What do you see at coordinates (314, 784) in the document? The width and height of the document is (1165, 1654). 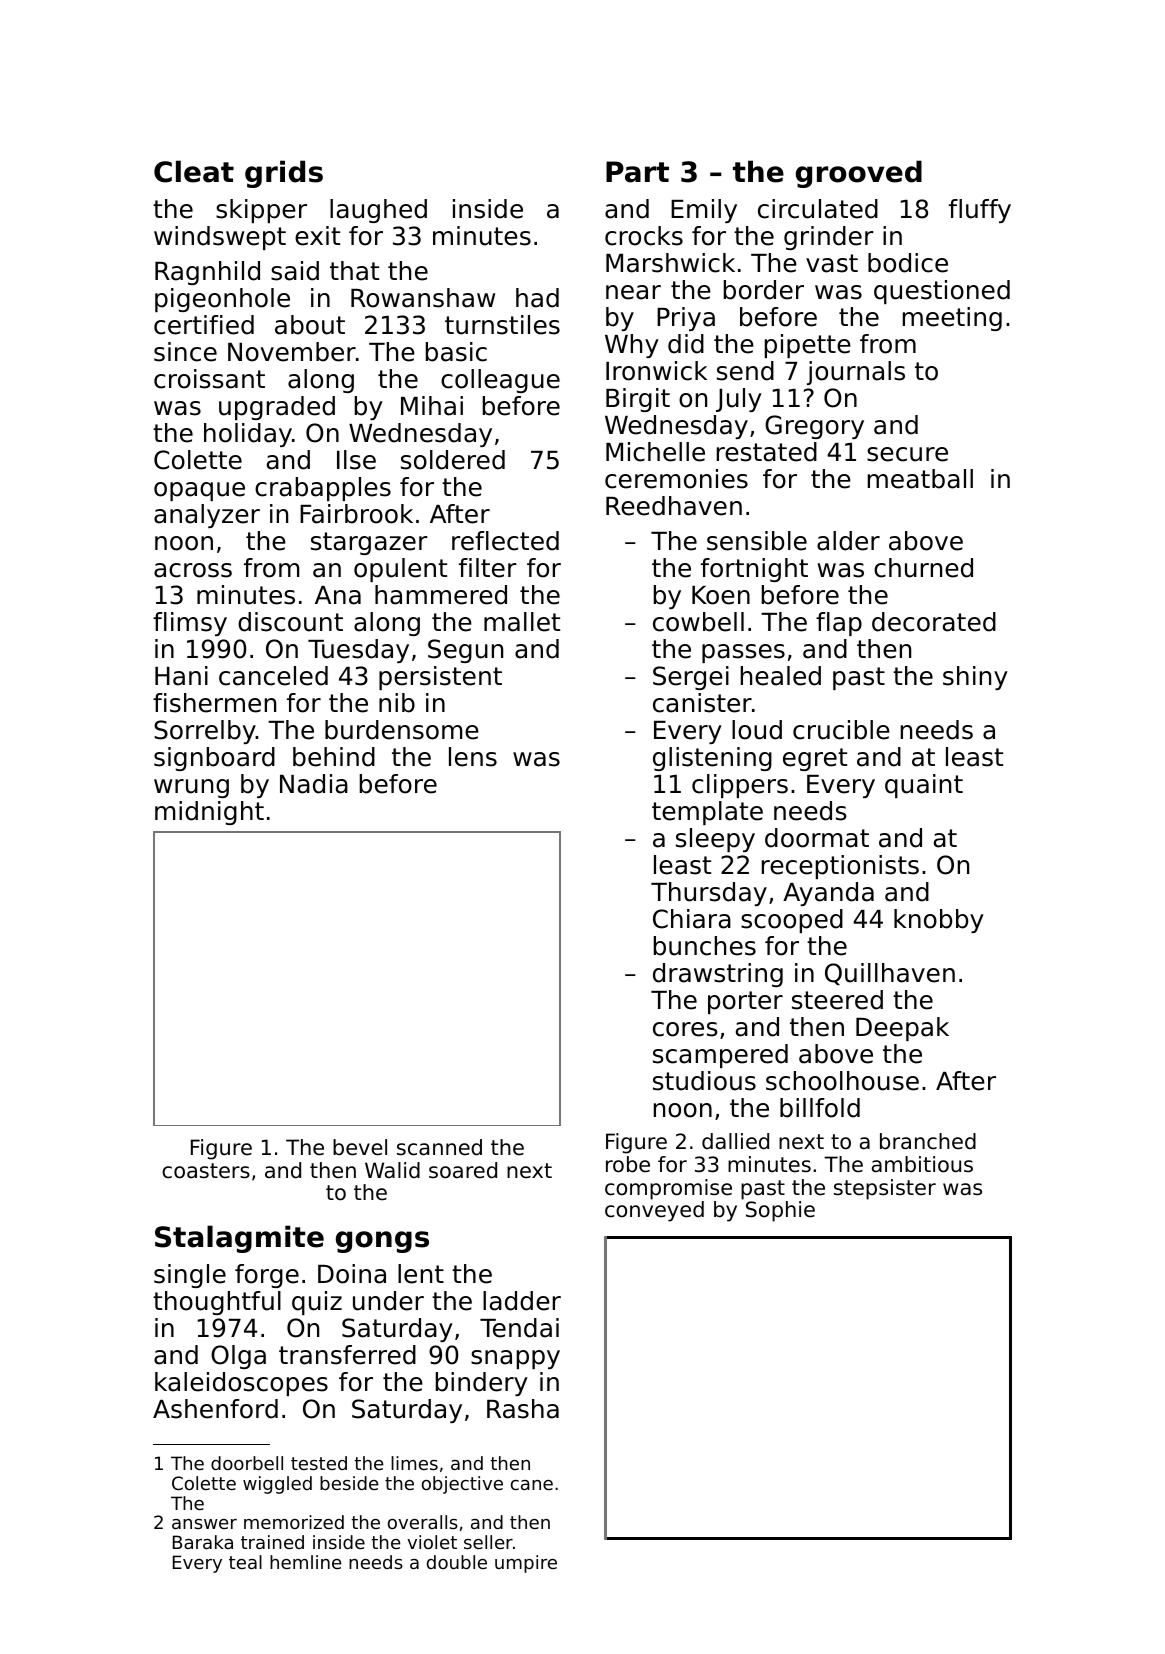 I see `Nadia` at bounding box center [314, 784].
